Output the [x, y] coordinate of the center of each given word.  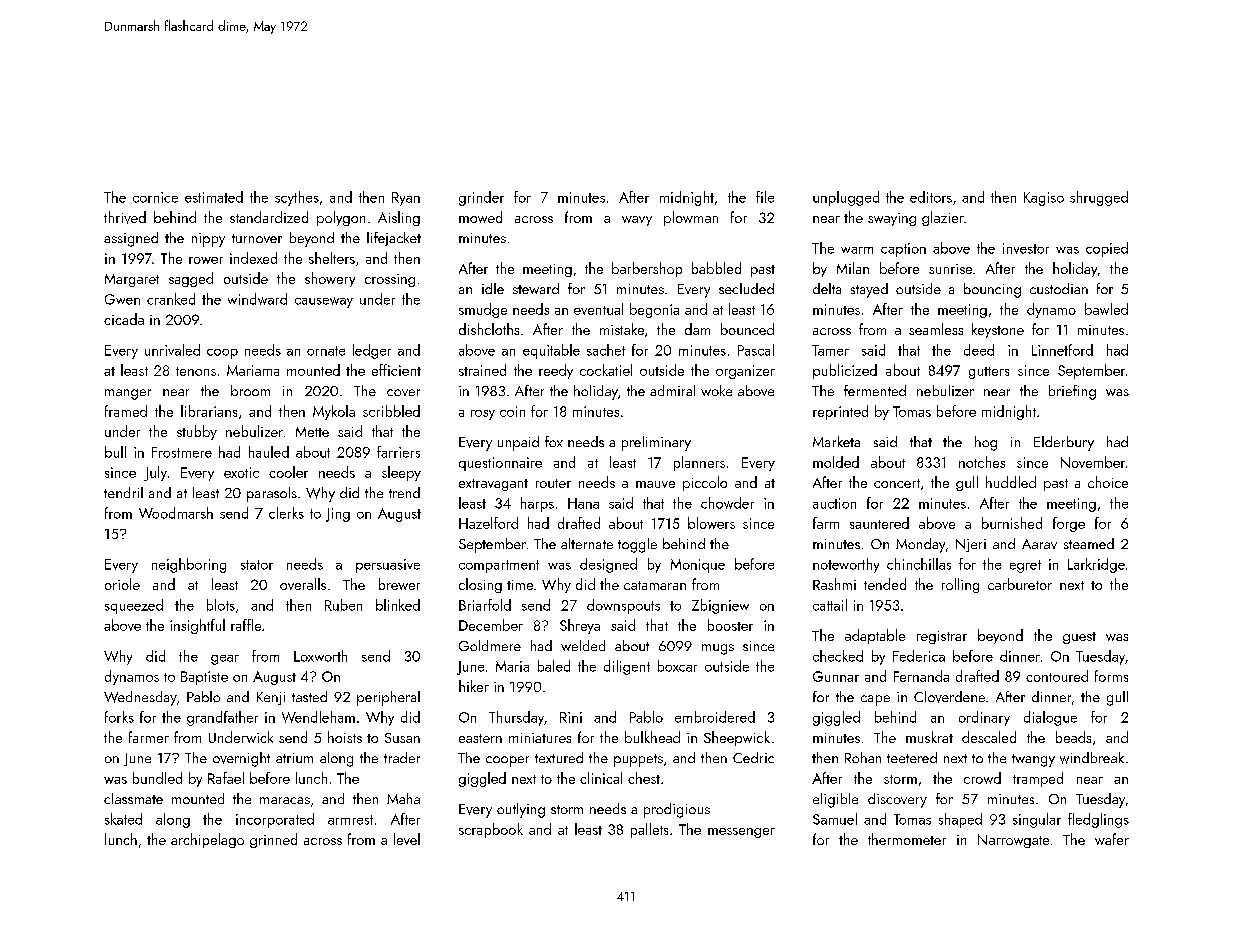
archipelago [207, 840]
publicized [845, 371]
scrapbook [491, 830]
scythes [297, 198]
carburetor [1020, 584]
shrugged [1099, 198]
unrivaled [172, 350]
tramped [1038, 779]
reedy [556, 371]
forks [119, 717]
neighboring [189, 565]
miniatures [540, 738]
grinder [481, 198]
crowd [982, 778]
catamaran [655, 585]
